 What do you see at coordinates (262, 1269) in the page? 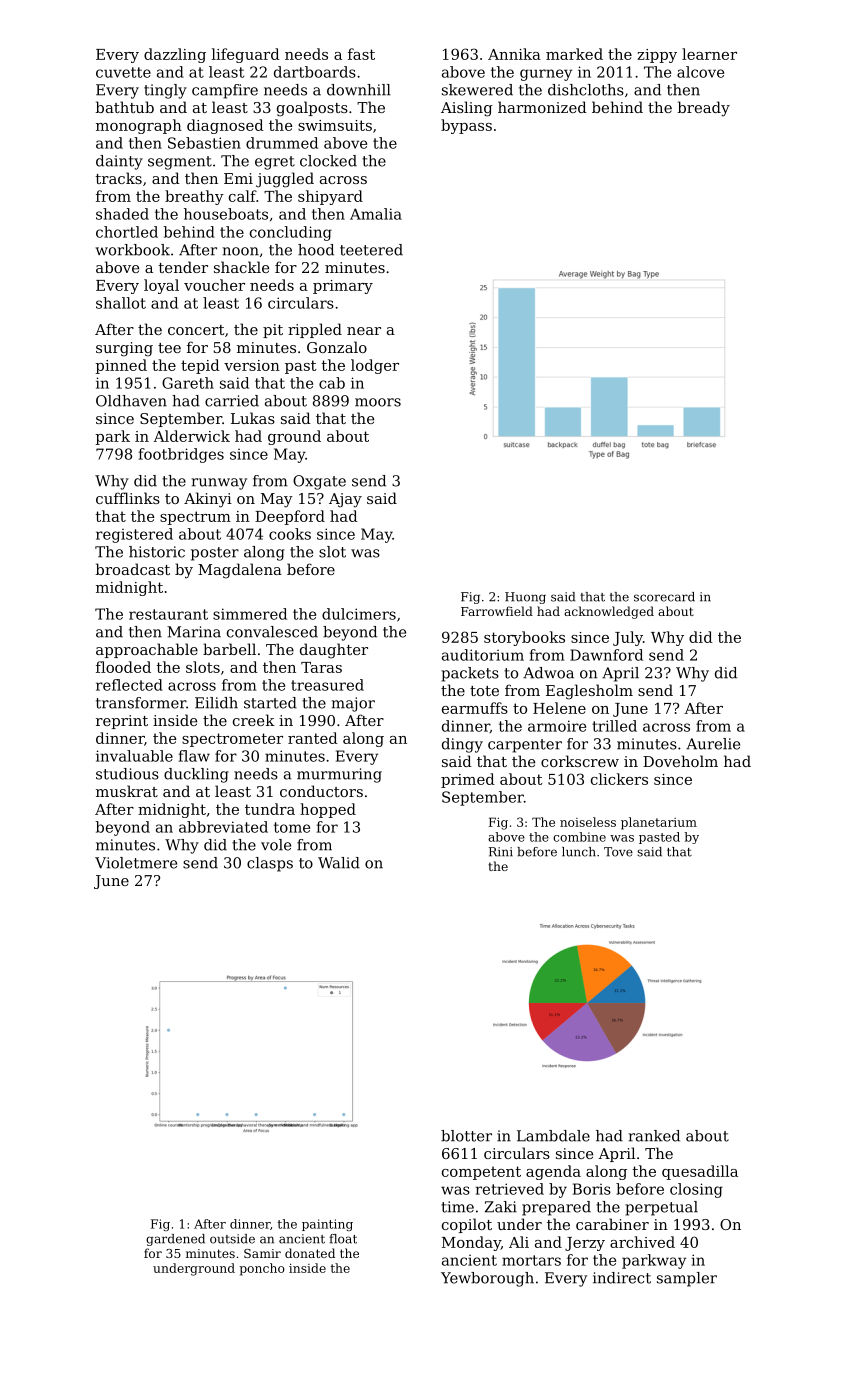
I see `poncho` at bounding box center [262, 1269].
